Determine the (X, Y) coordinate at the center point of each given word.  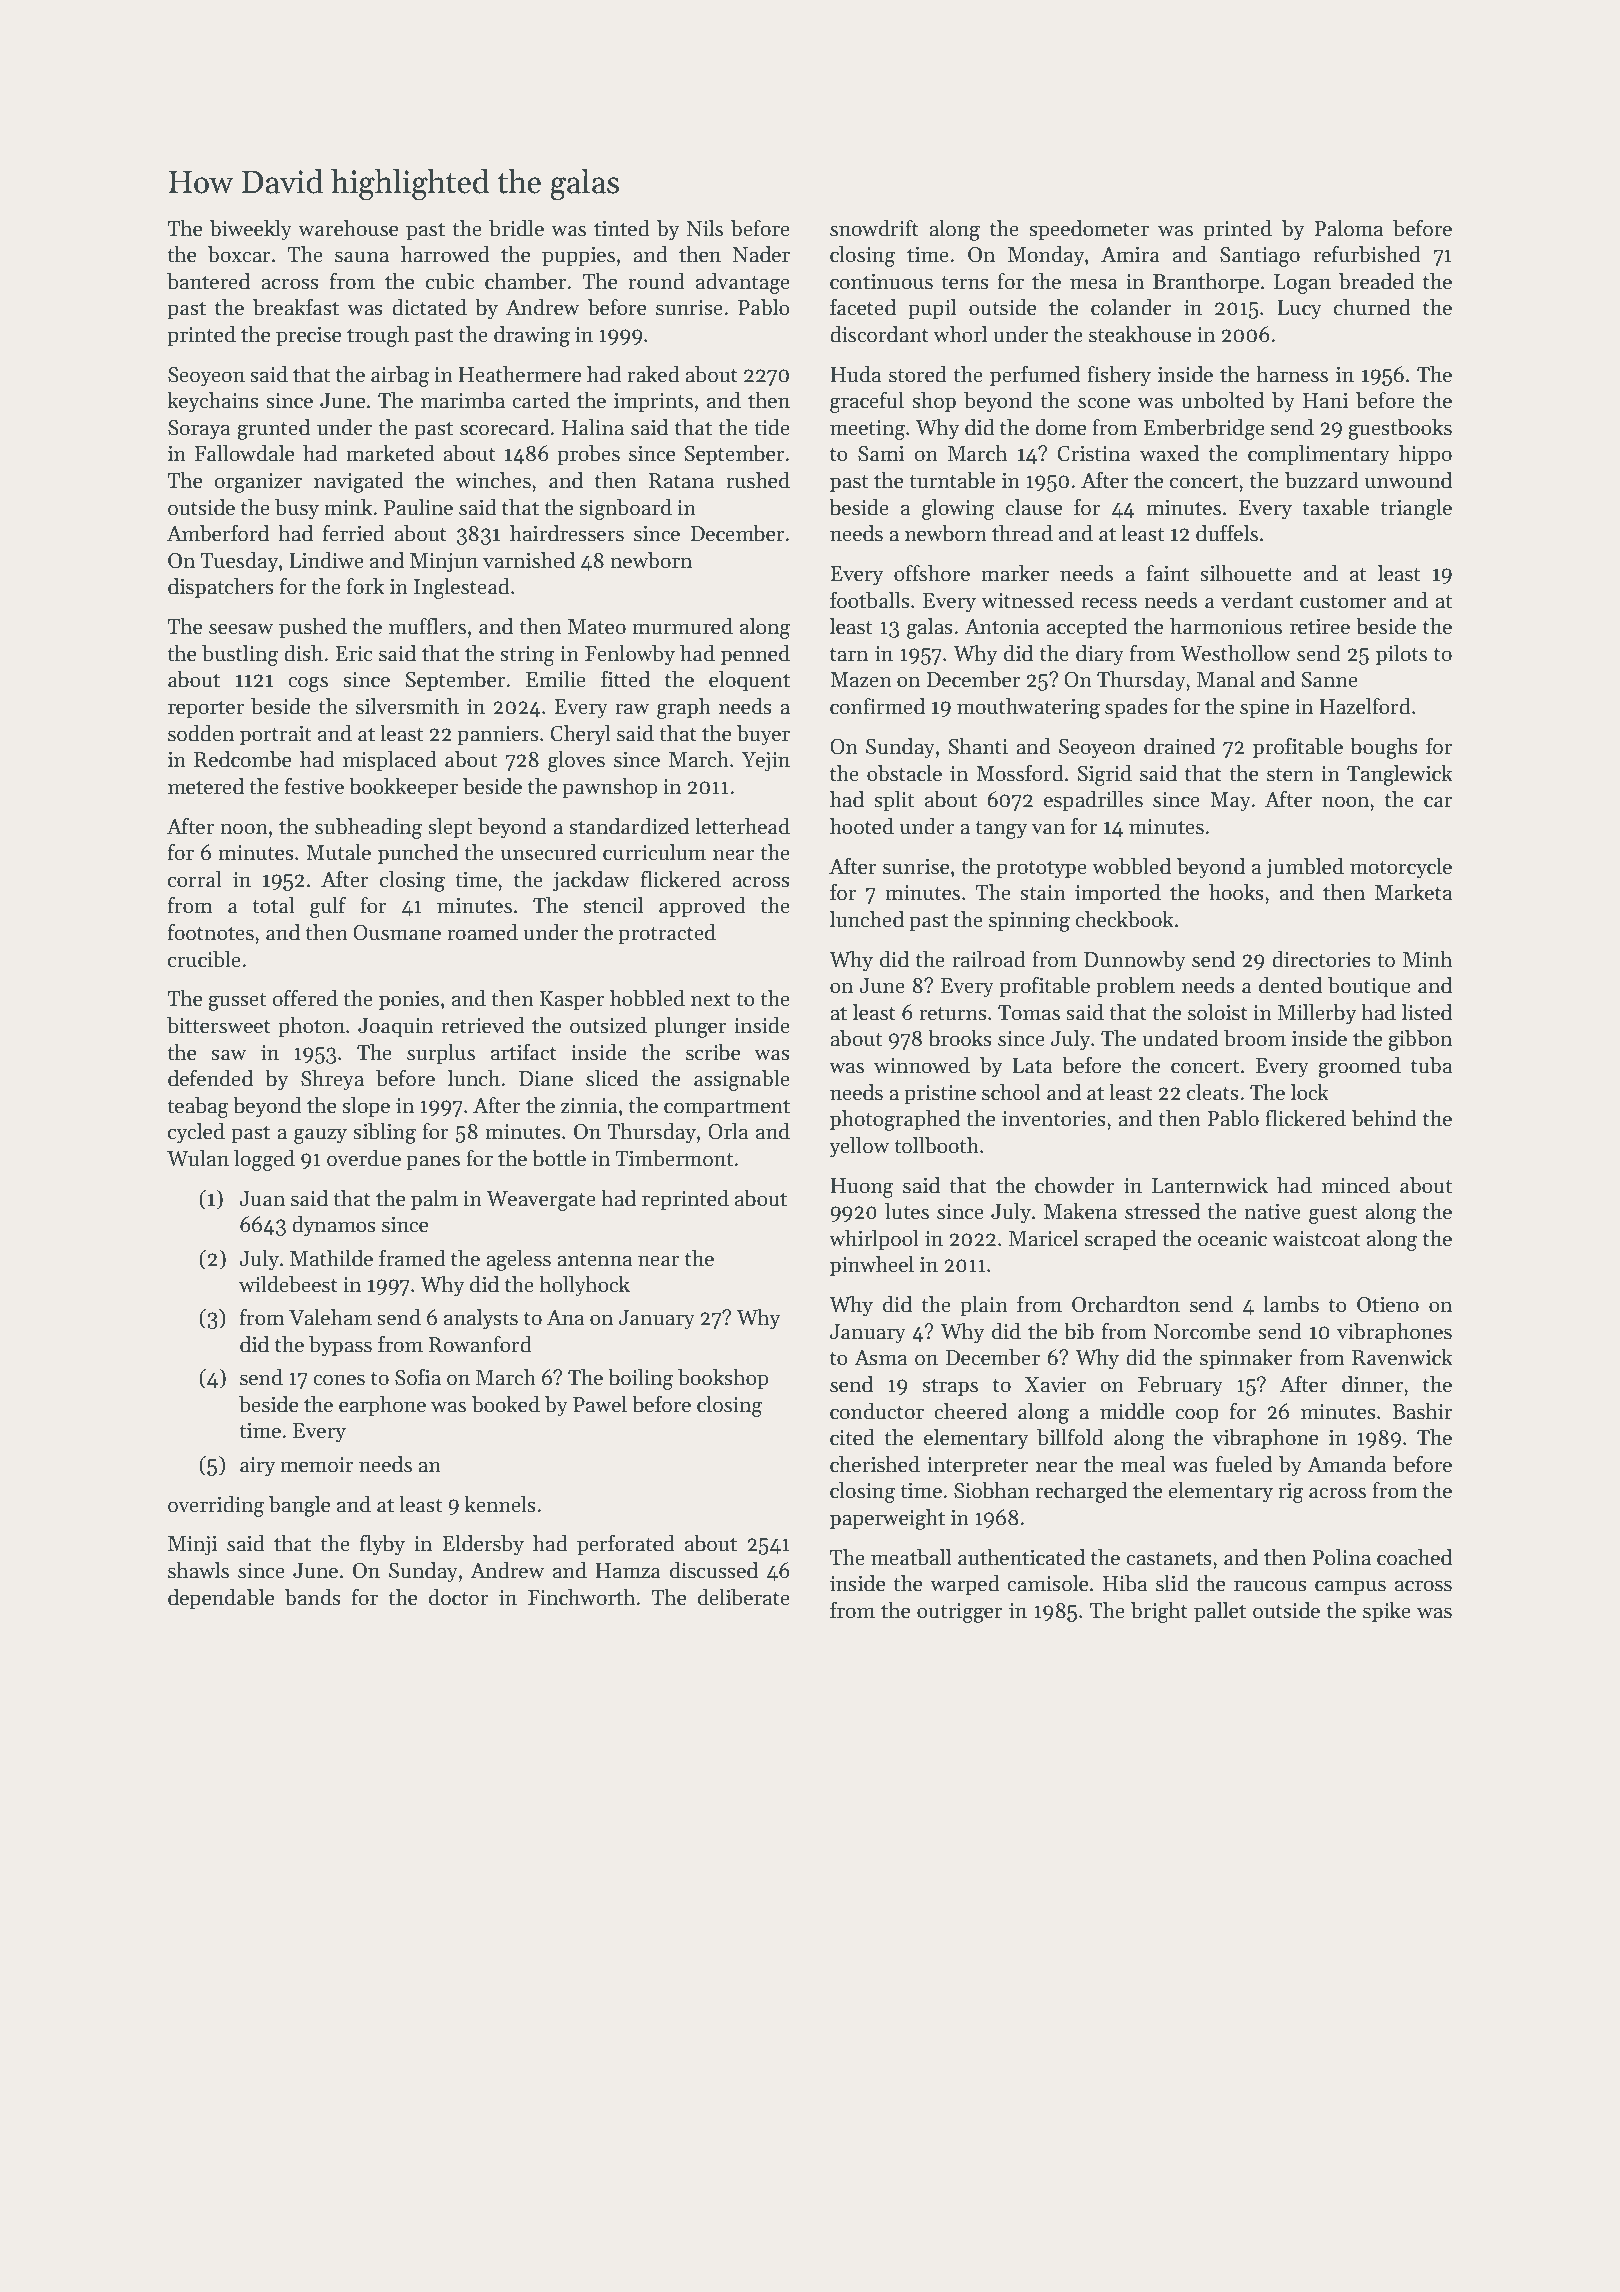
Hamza (628, 1571)
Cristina (1094, 454)
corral (195, 879)
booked (506, 1404)
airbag (400, 376)
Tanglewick (1400, 775)
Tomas (1029, 1013)
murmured (682, 626)
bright (1159, 1612)
